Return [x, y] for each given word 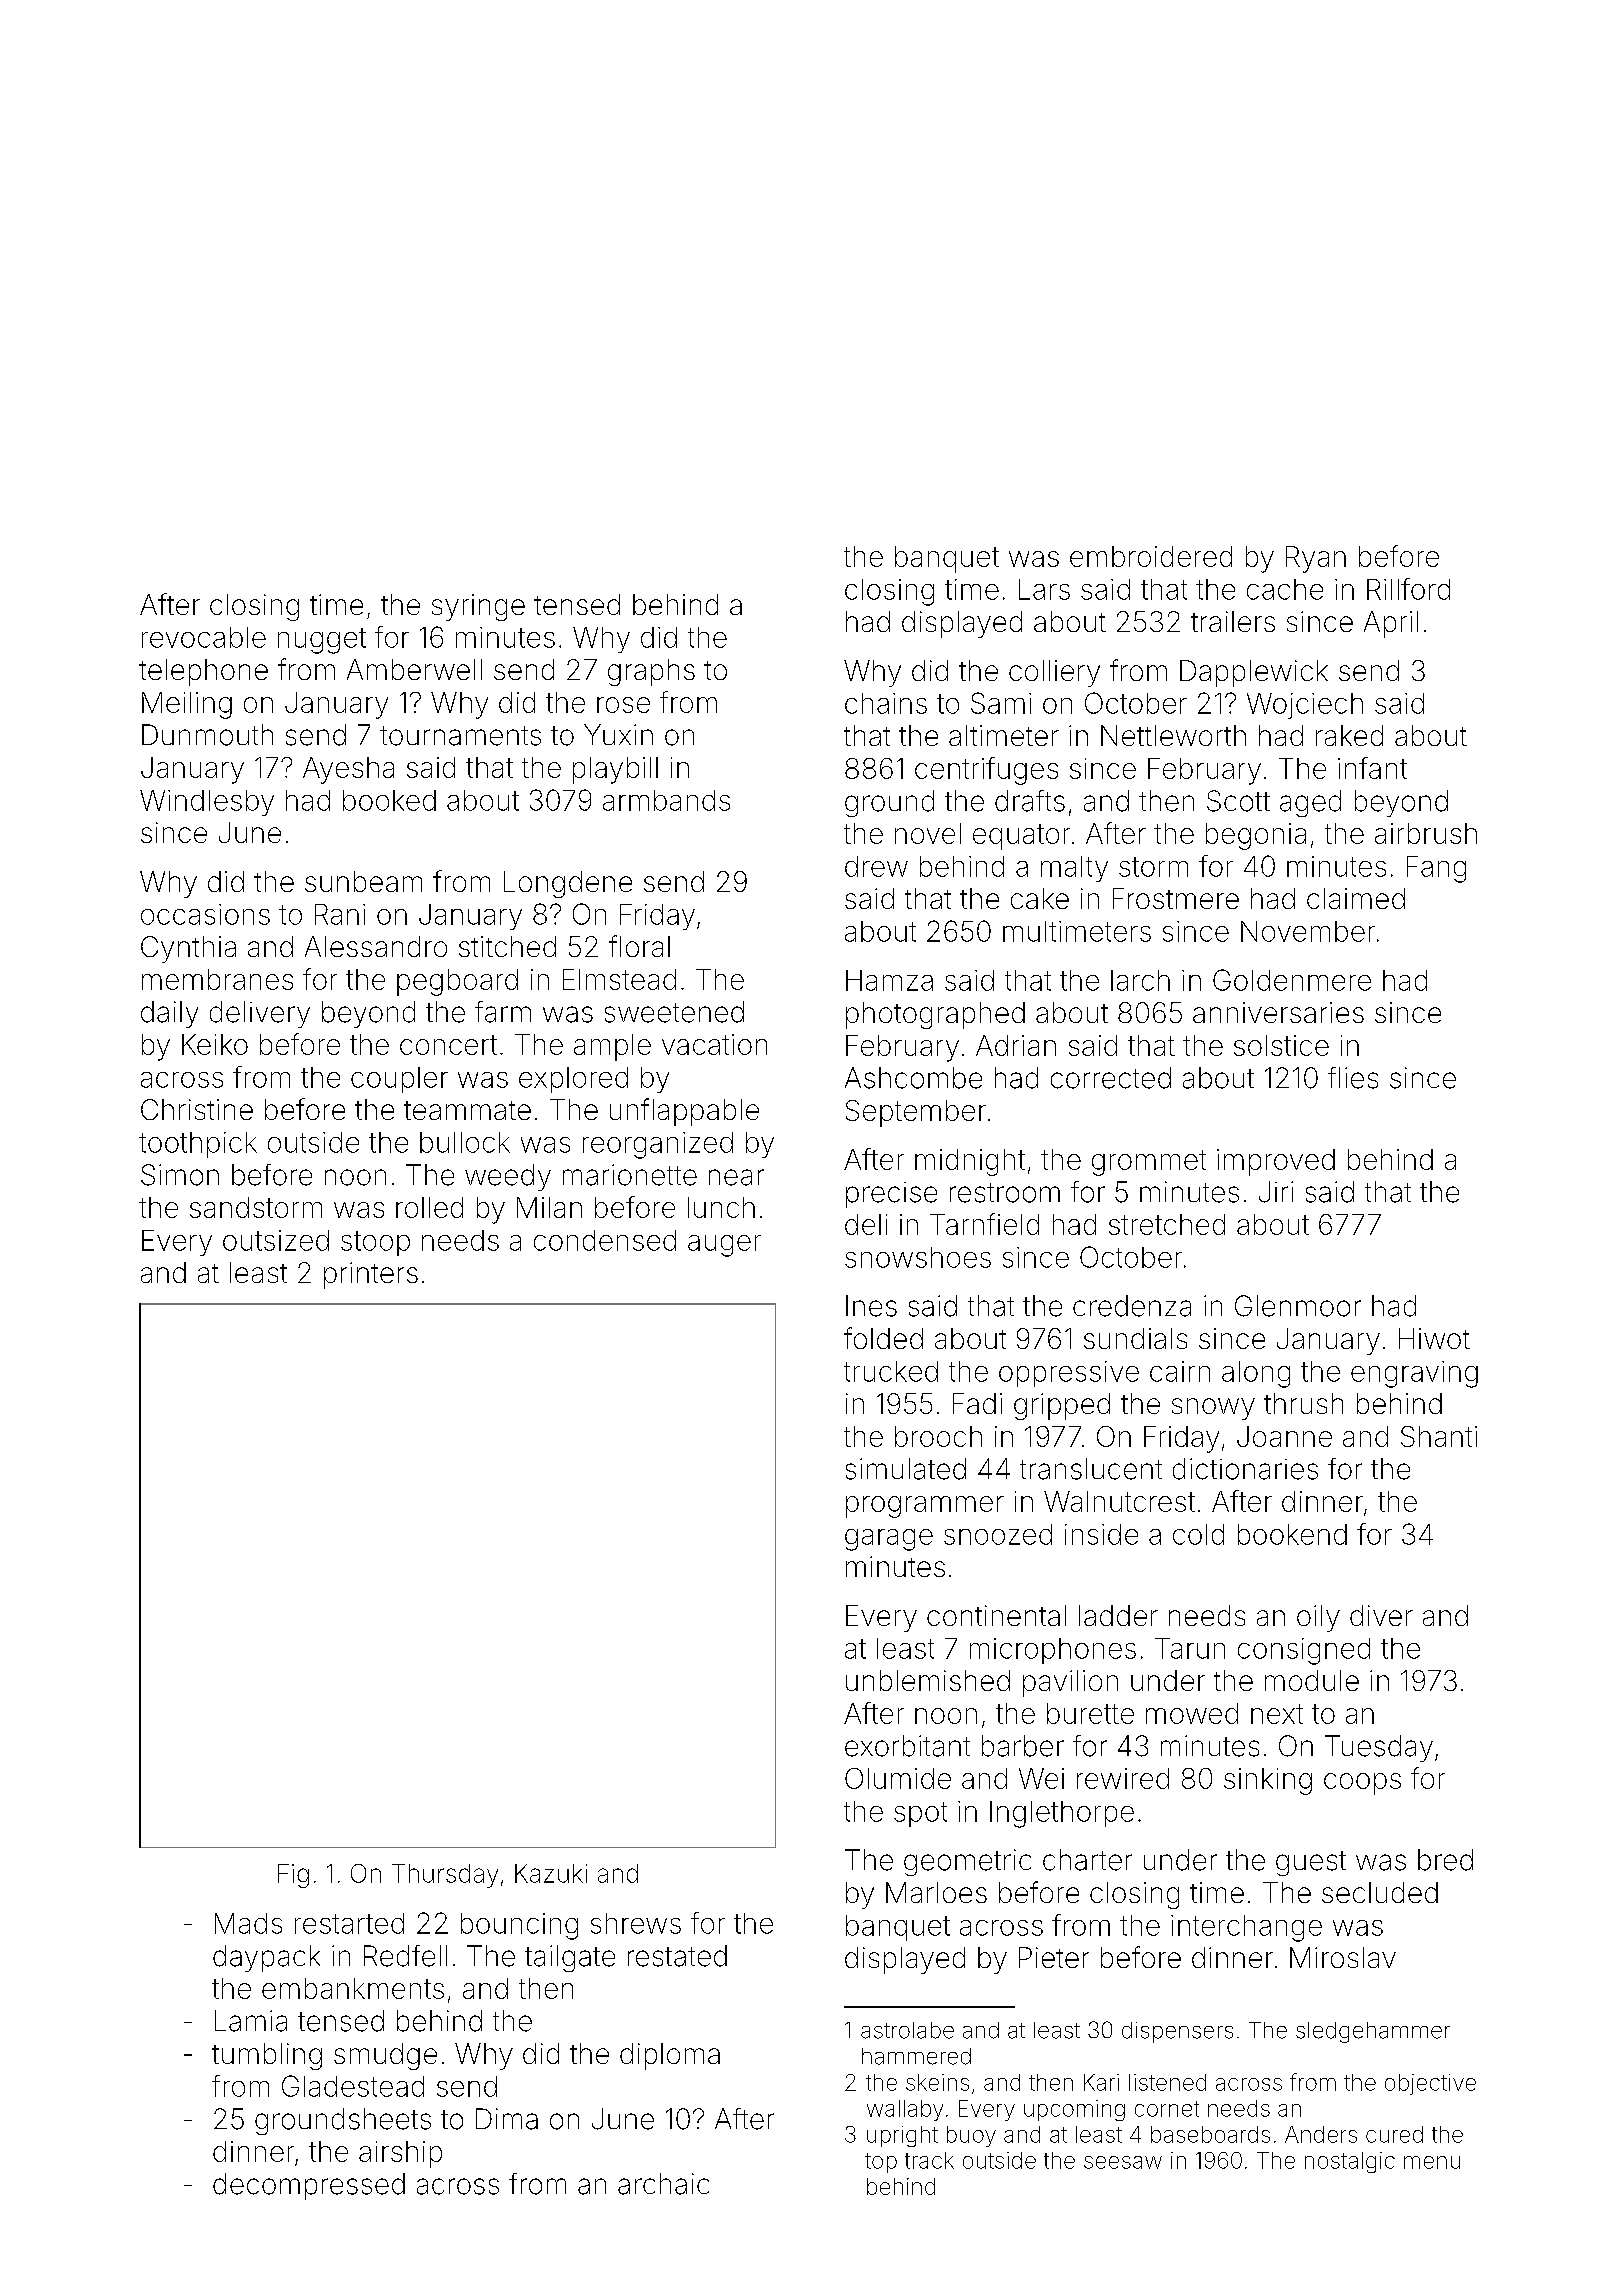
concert [448, 1045]
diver [1381, 1615]
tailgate [570, 1958]
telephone [203, 672]
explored [573, 1080]
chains [886, 703]
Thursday [445, 1876]
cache [1285, 589]
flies [1353, 1078]
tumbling [267, 2056]
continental [996, 1615]
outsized [276, 1240]
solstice [1281, 1045]
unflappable [684, 1112]
